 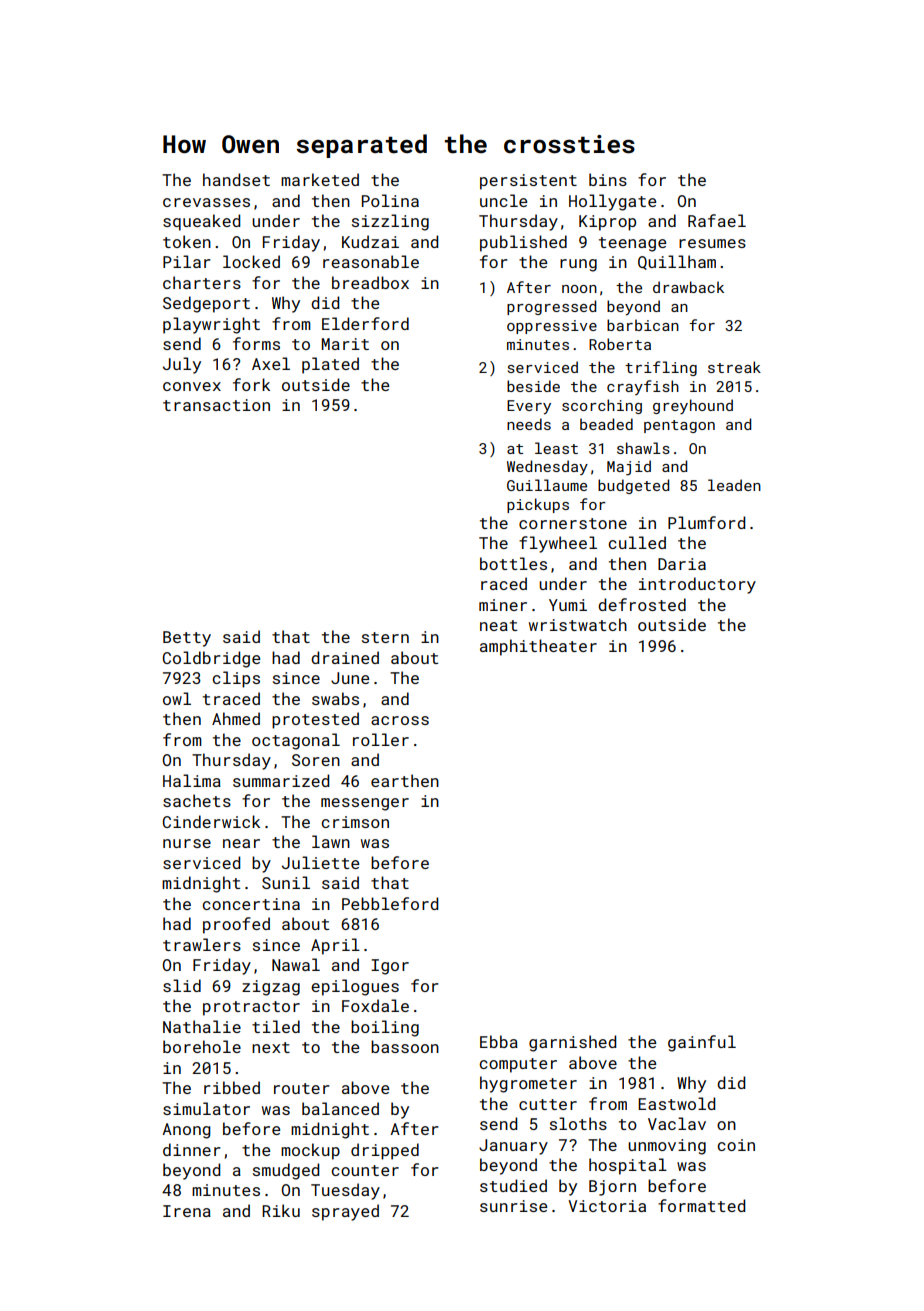 I want to click on sprayed, so click(x=345, y=1212).
